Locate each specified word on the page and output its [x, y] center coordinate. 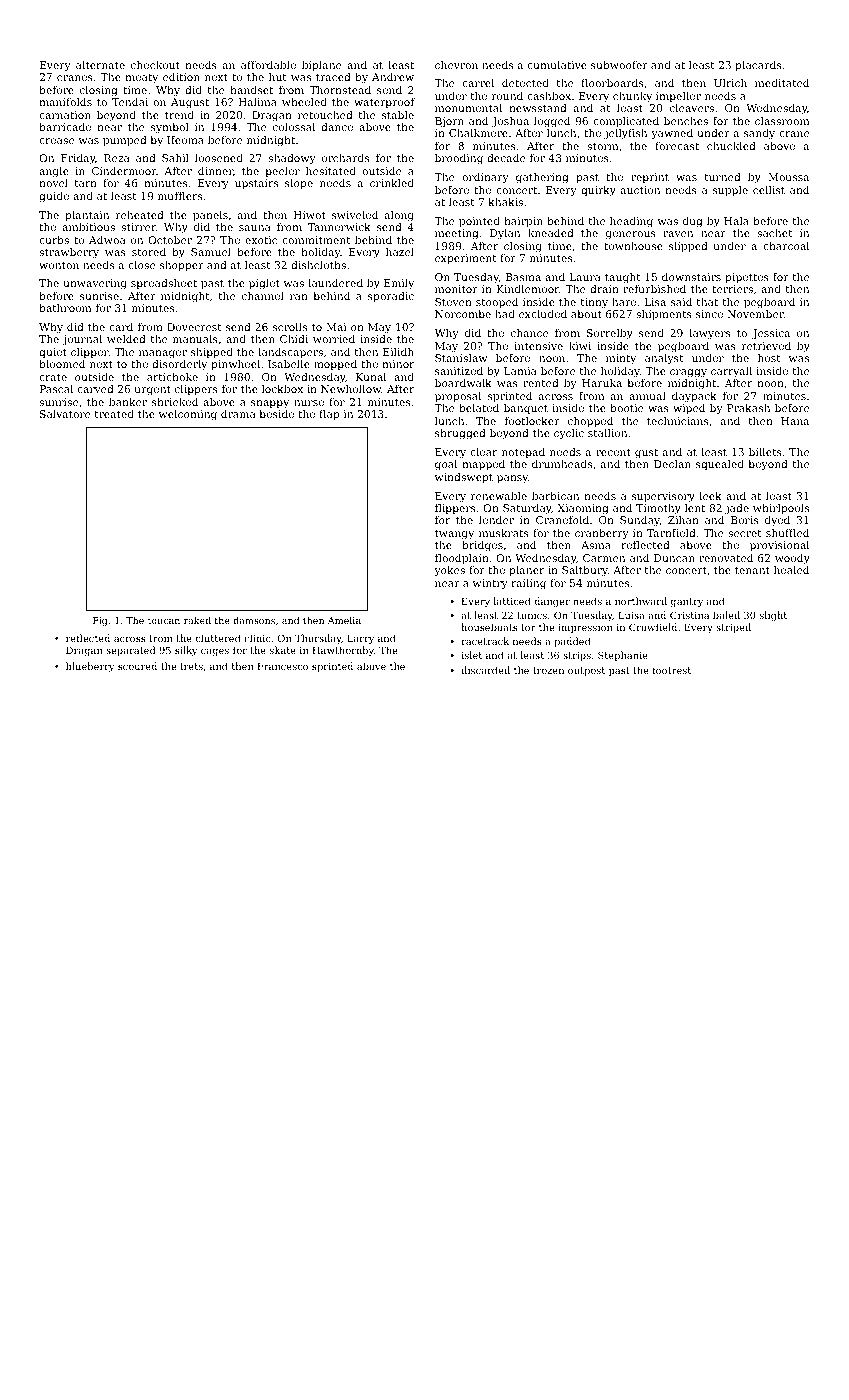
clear [483, 452]
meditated [782, 83]
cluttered [218, 638]
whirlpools [781, 509]
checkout [155, 65]
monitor [456, 289]
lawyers [710, 334]
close [141, 265]
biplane [321, 66]
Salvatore [65, 414]
